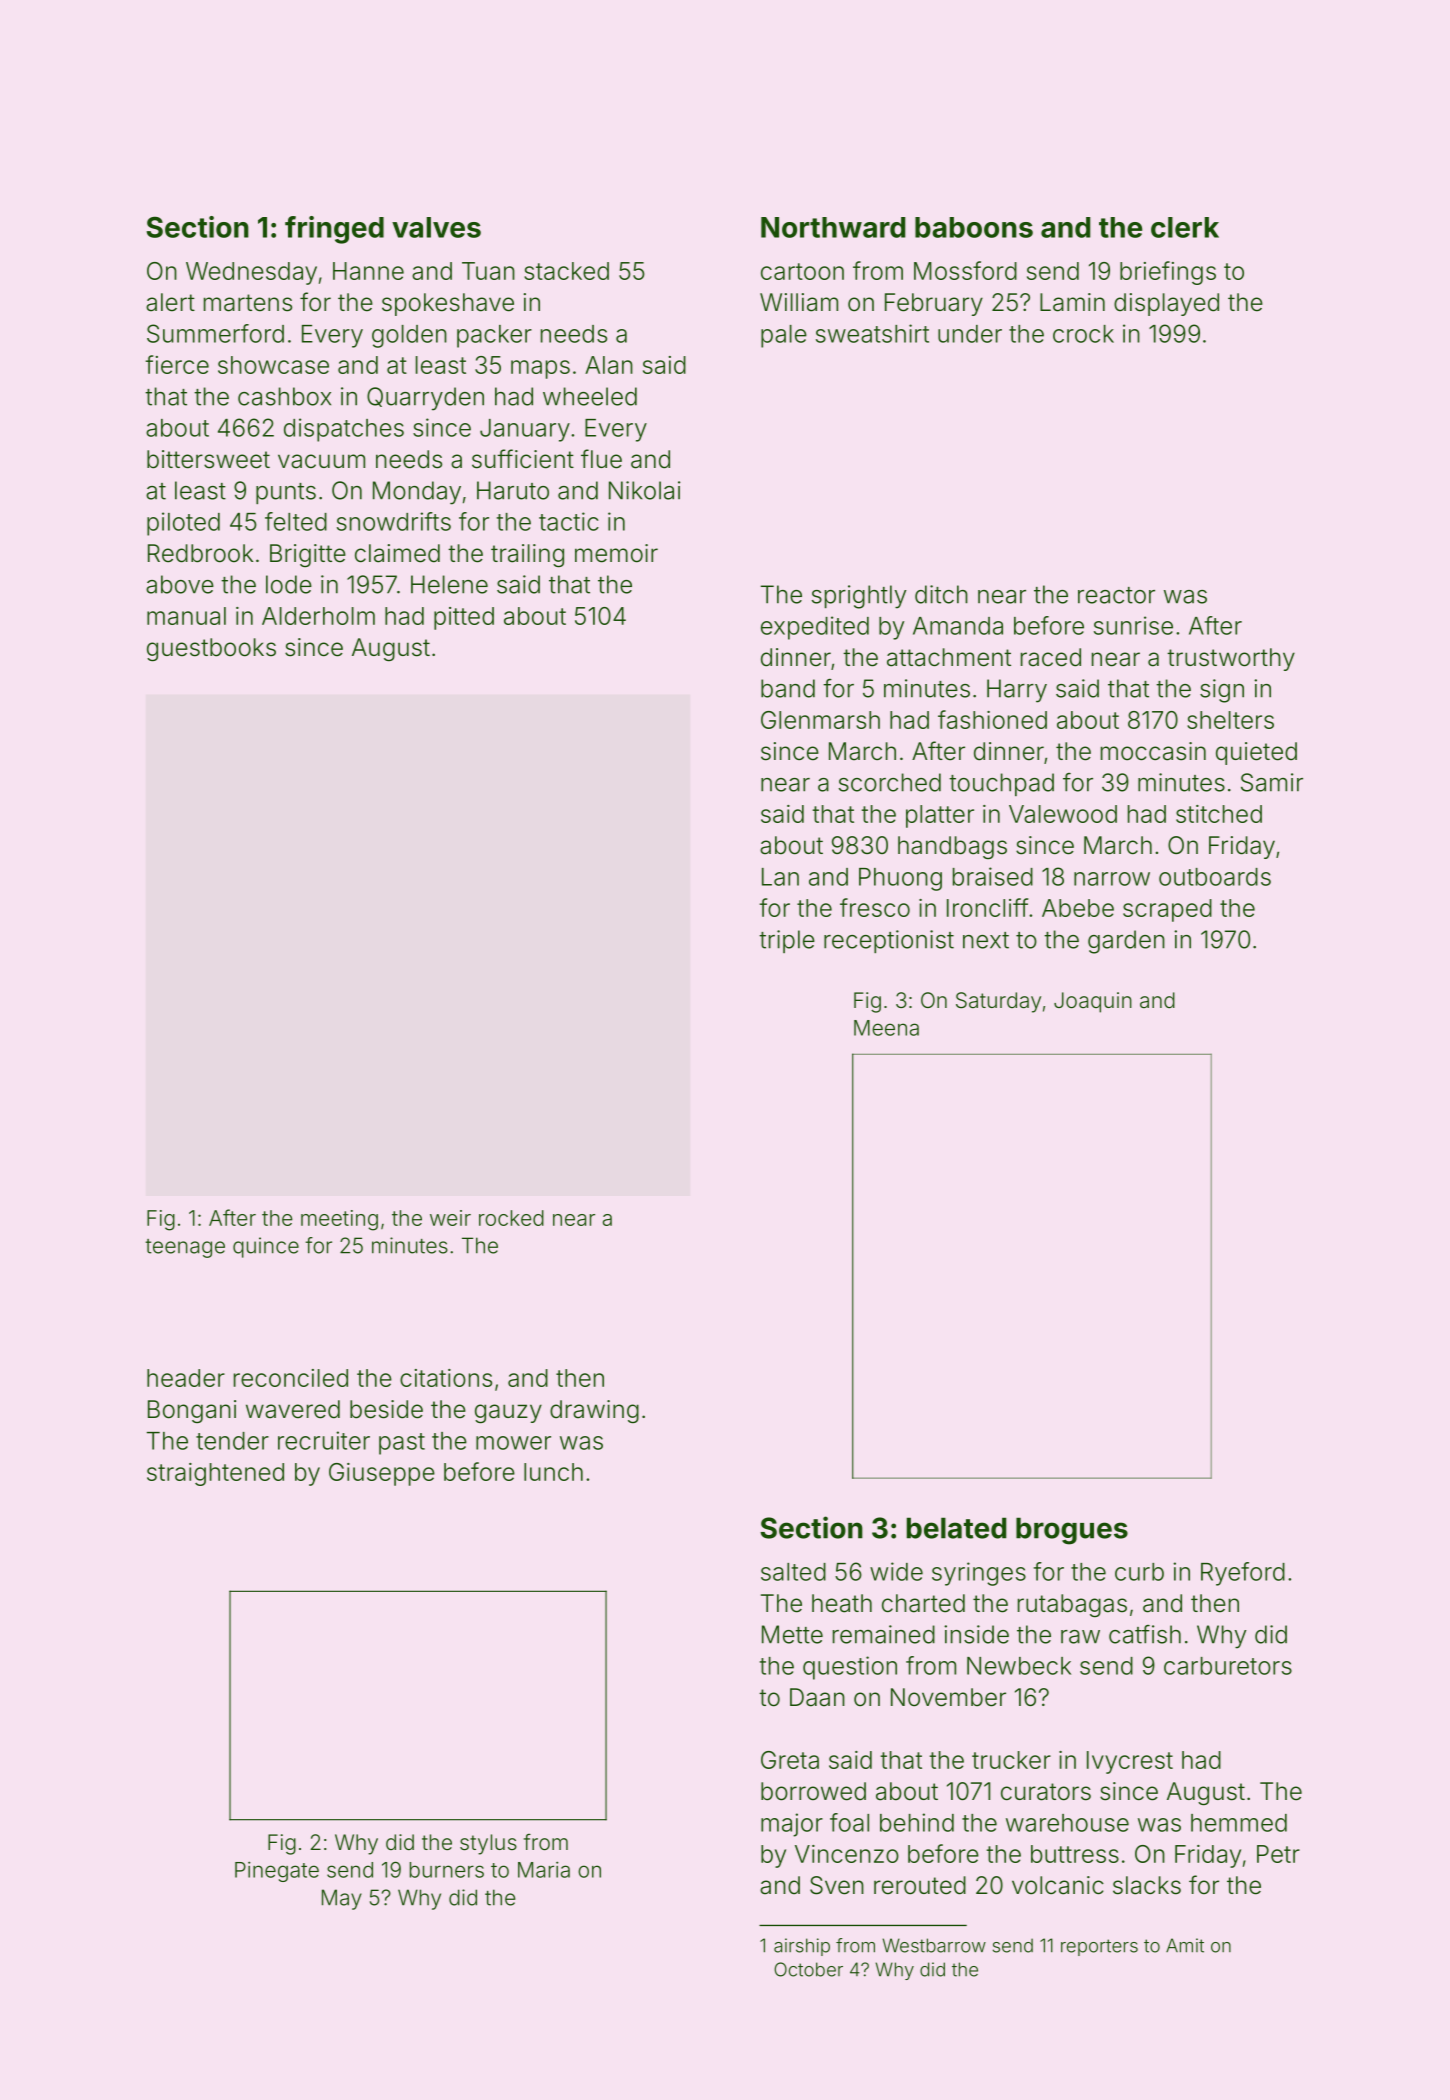 Image resolution: width=1450 pixels, height=2100 pixels. What do you see at coordinates (1133, 625) in the screenshot?
I see `sunrise` at bounding box center [1133, 625].
